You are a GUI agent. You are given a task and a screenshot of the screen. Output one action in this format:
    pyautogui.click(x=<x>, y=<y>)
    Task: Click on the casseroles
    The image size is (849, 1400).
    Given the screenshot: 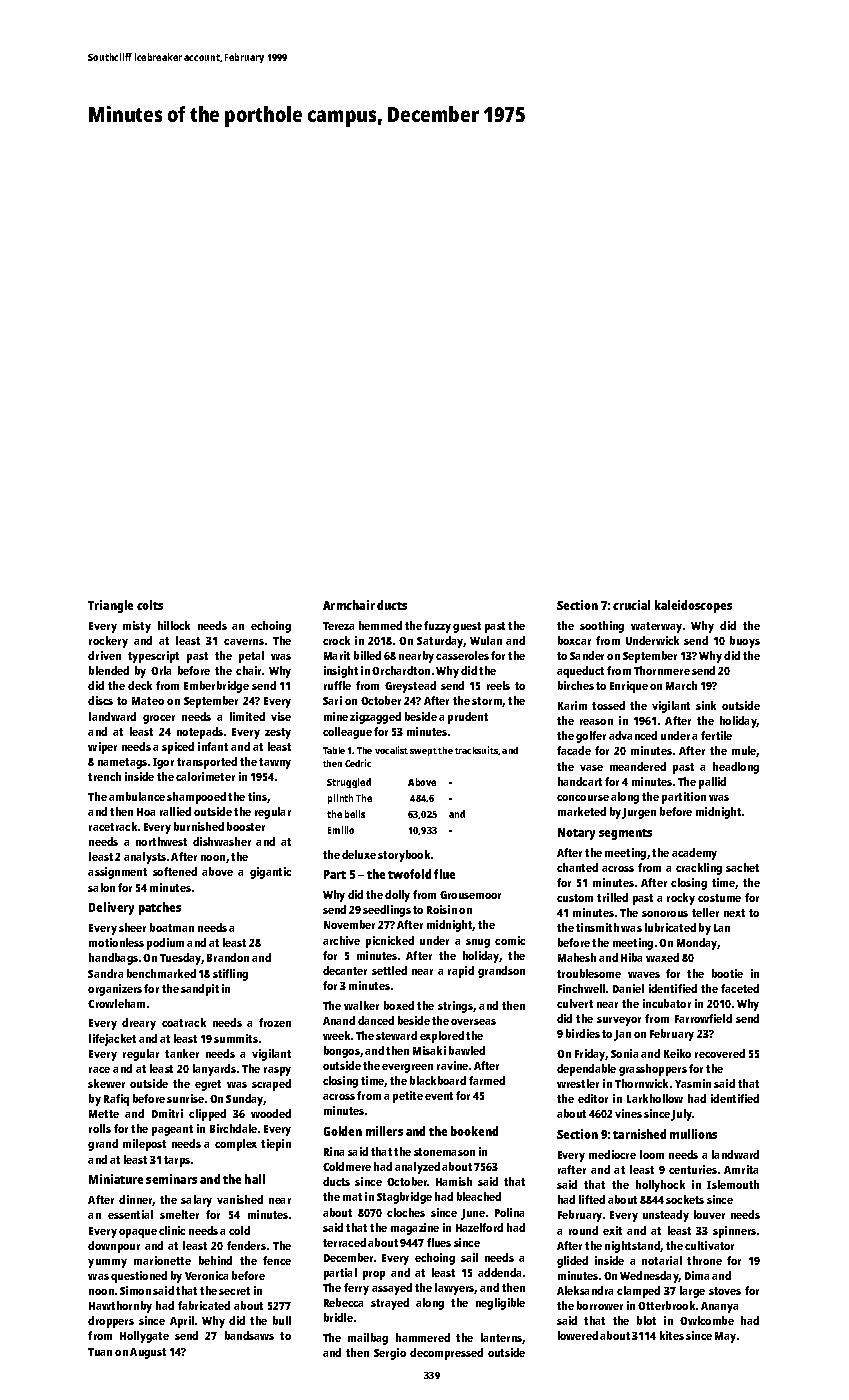 What is the action you would take?
    pyautogui.click(x=462, y=655)
